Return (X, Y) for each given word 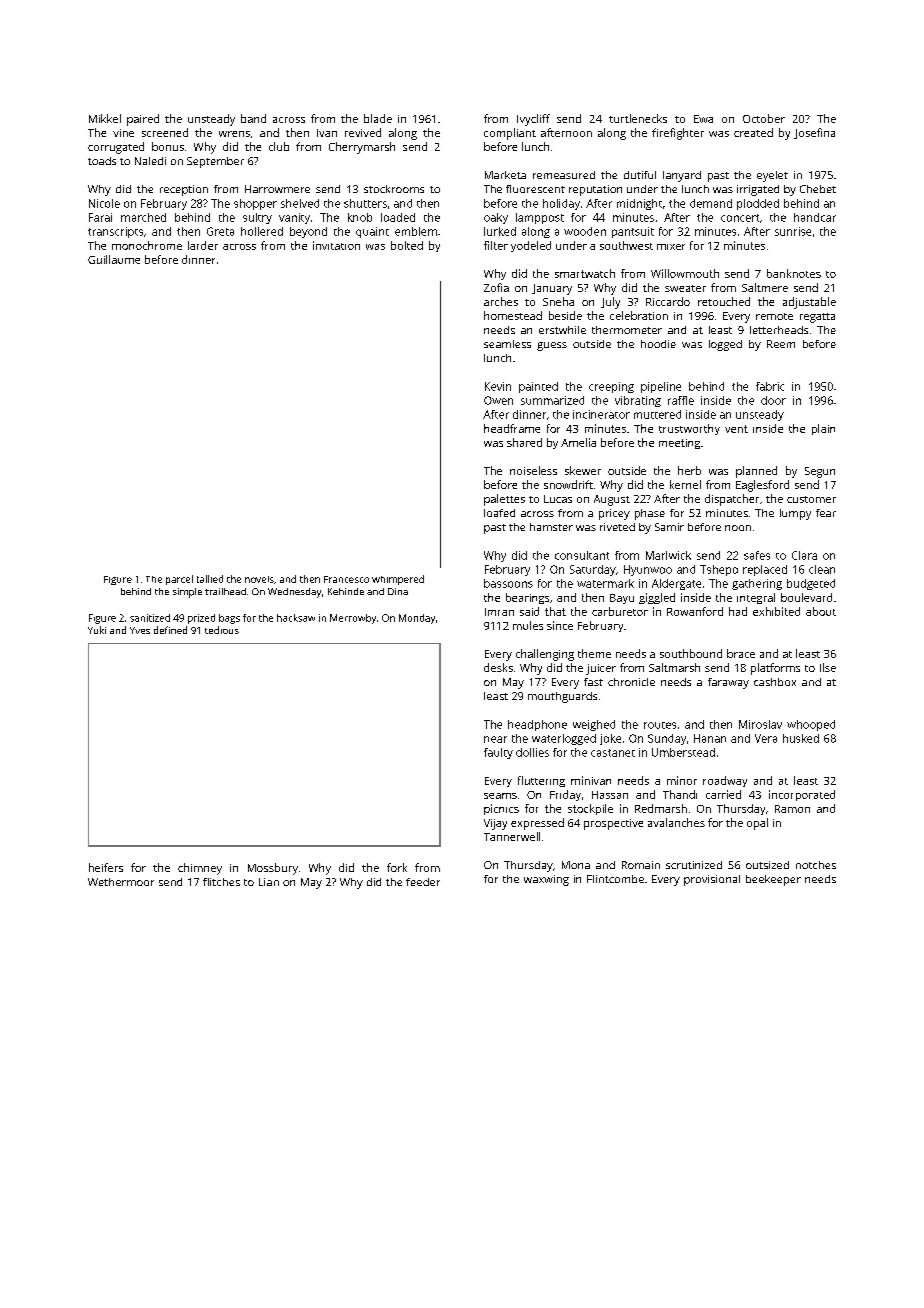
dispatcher (732, 500)
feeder (423, 882)
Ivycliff (533, 120)
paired (143, 120)
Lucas (558, 499)
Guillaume (114, 259)
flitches (221, 882)
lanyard (682, 176)
